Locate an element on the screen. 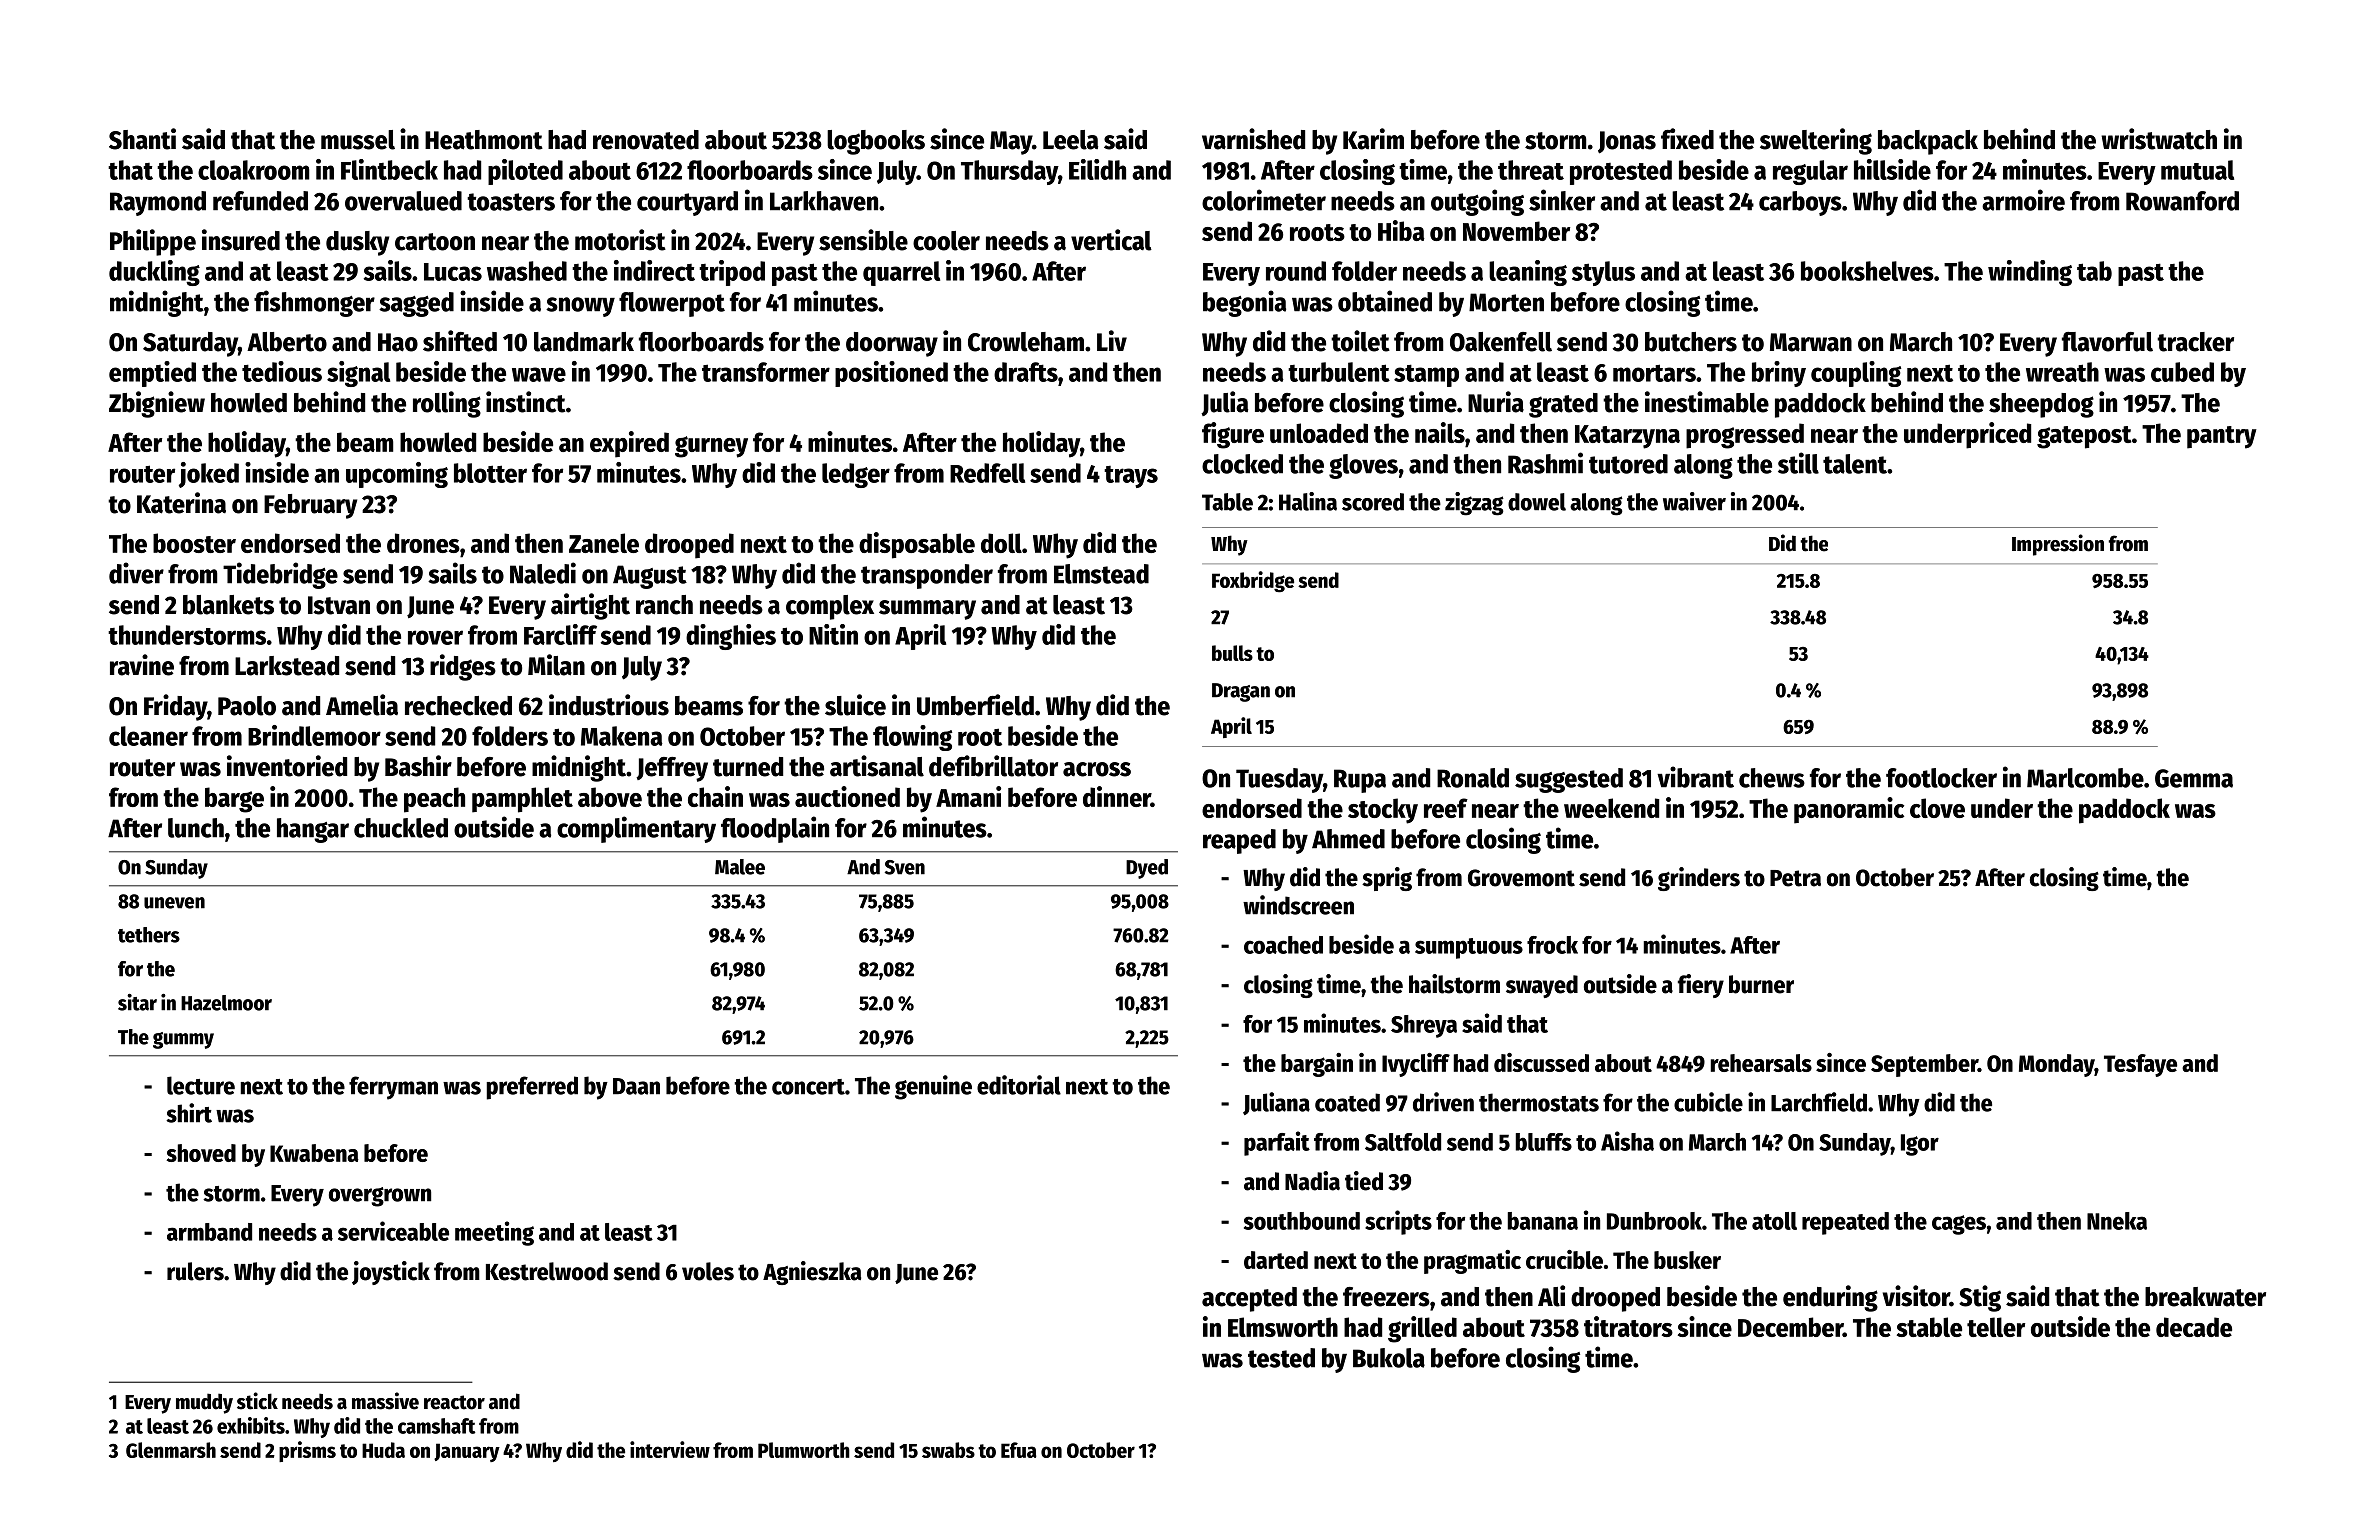  Bukola is located at coordinates (1389, 1358).
